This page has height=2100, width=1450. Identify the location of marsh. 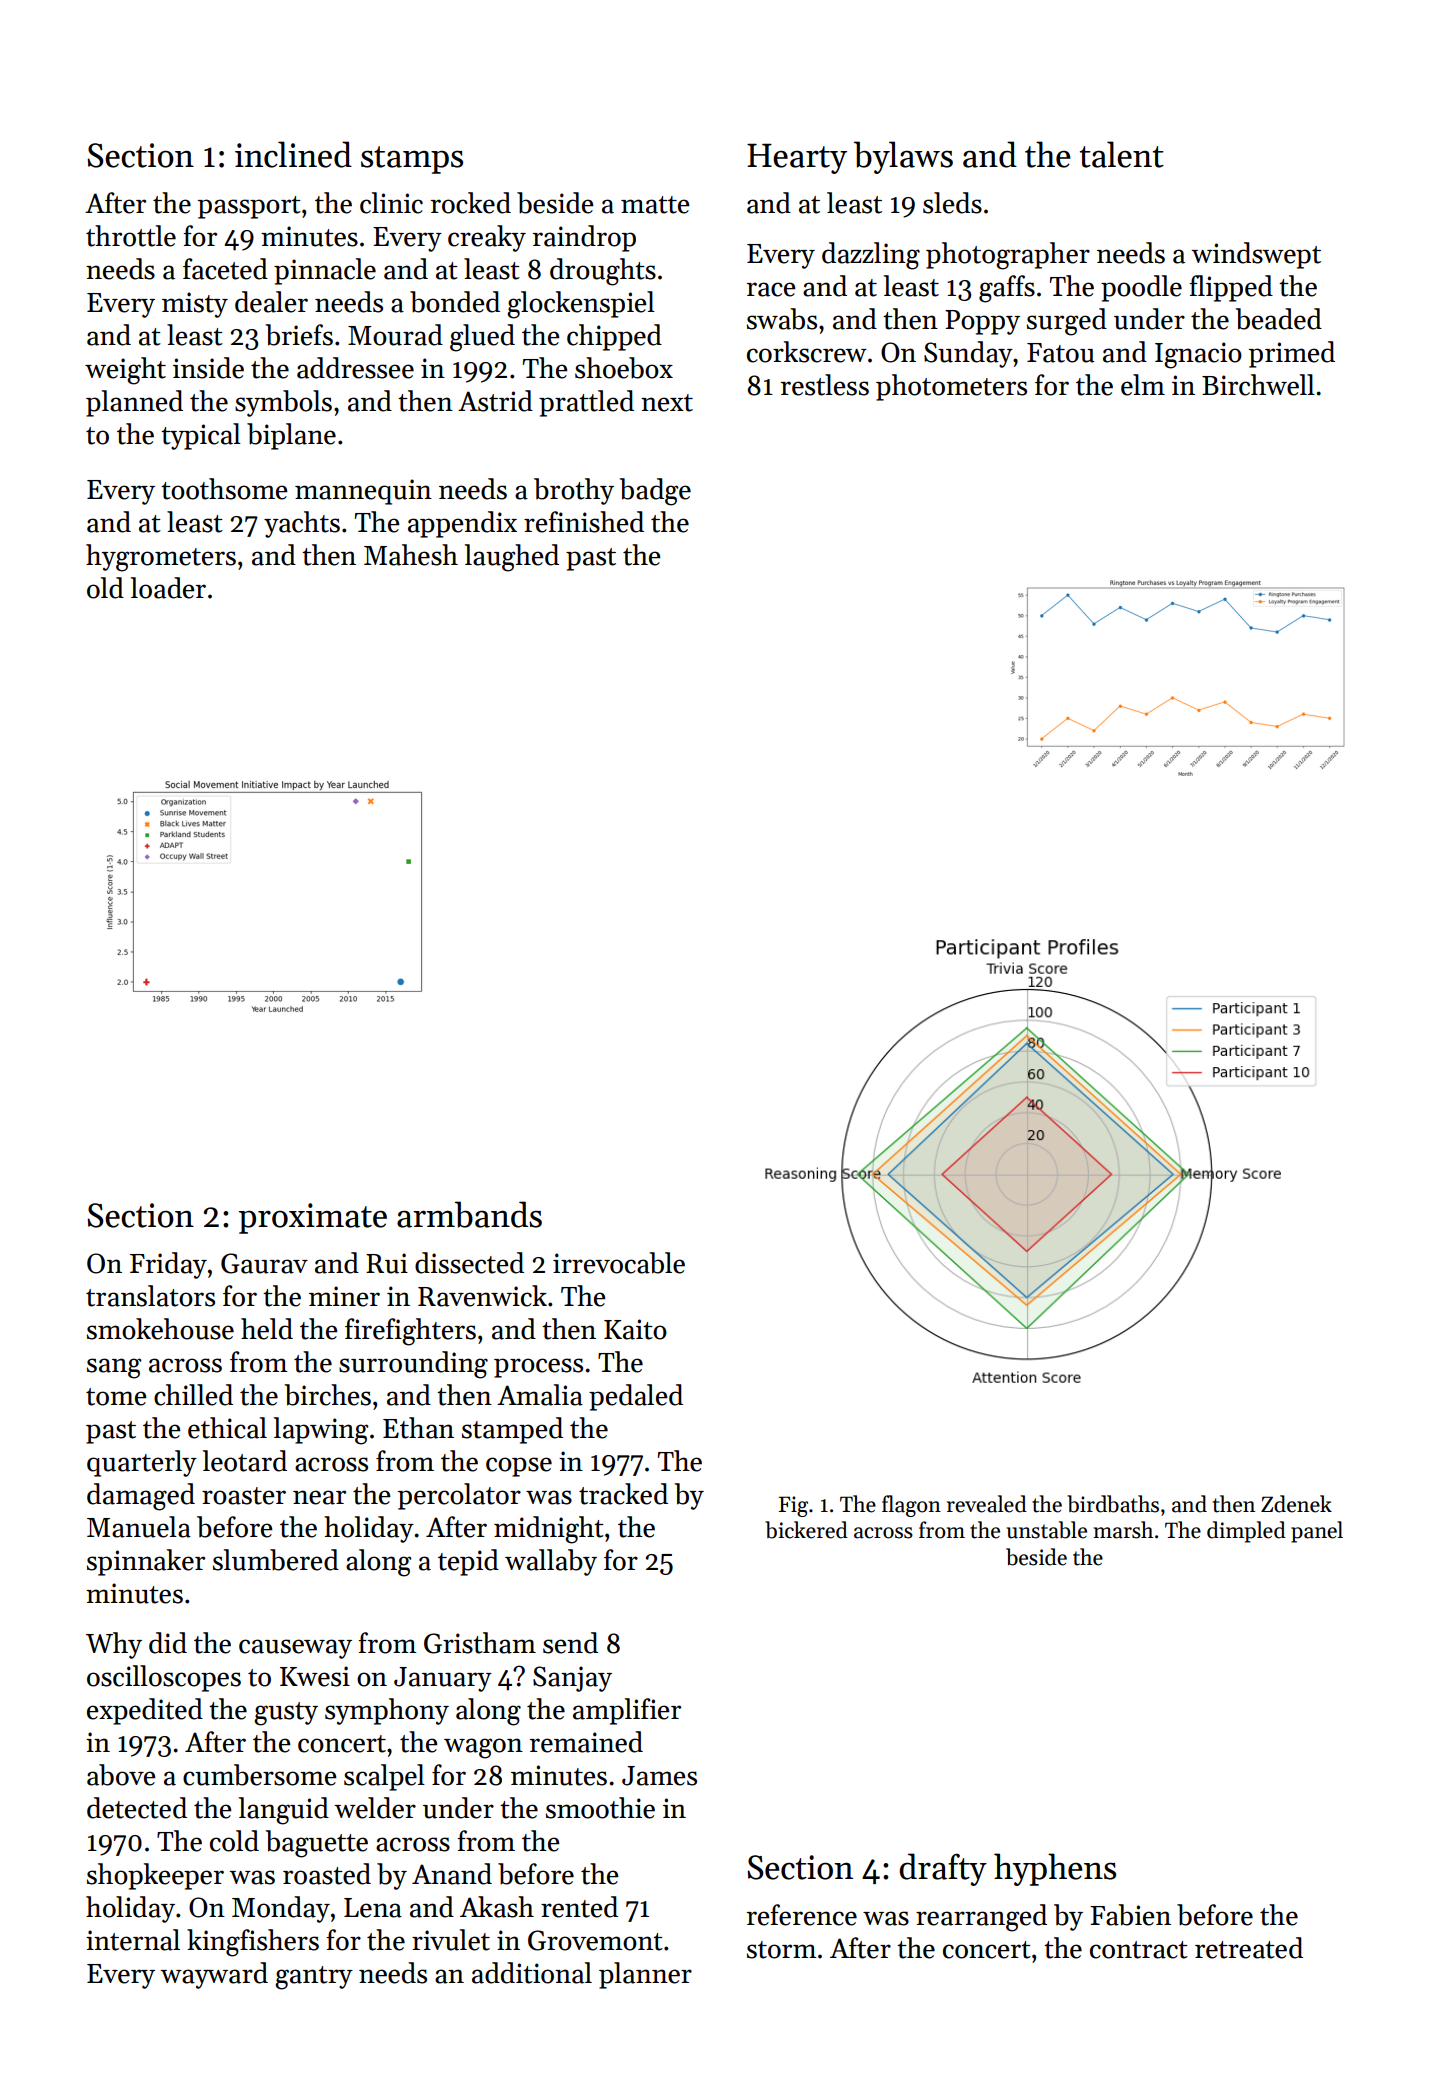
(1123, 1530).
